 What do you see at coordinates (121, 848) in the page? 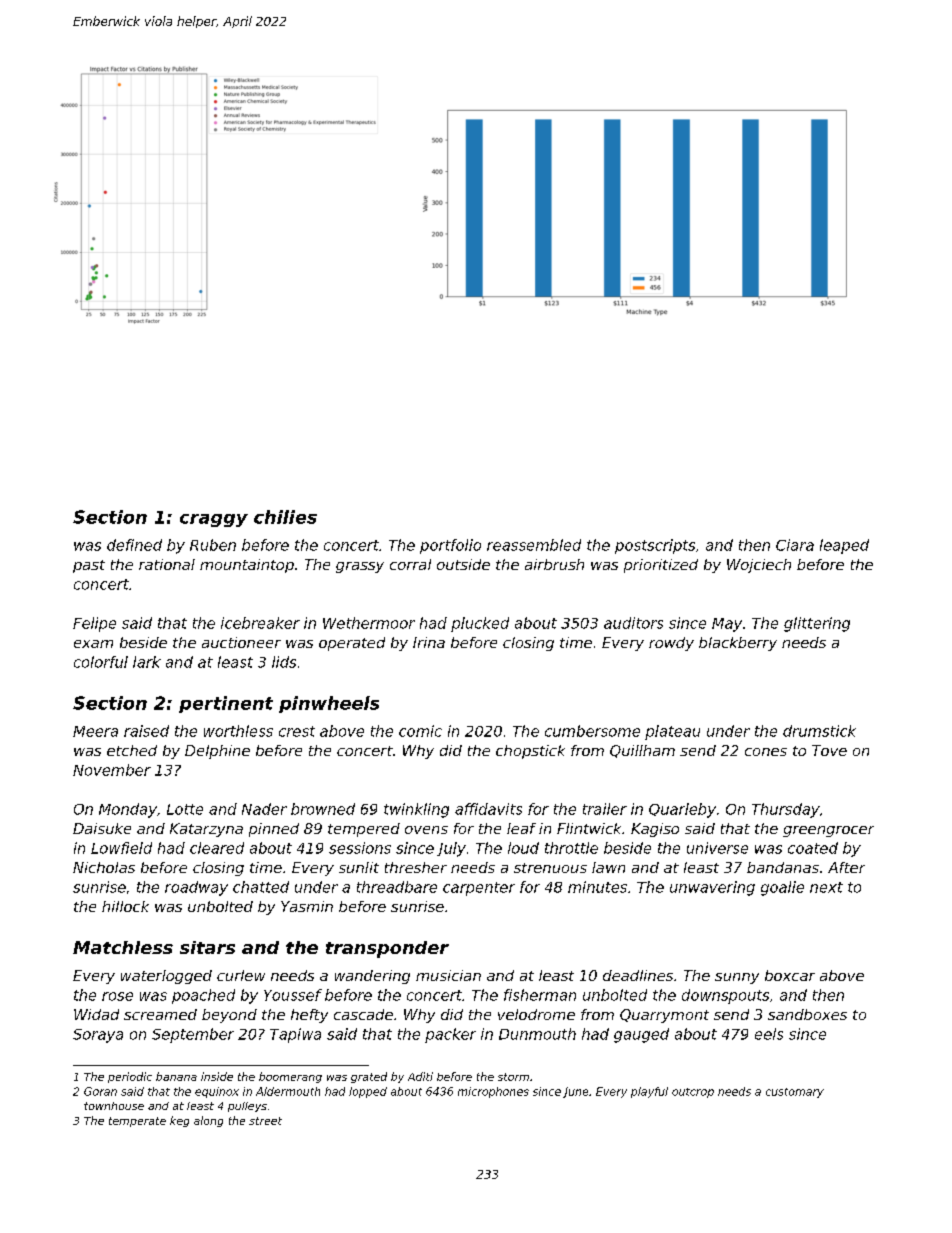
I see `Lowfield` at bounding box center [121, 848].
